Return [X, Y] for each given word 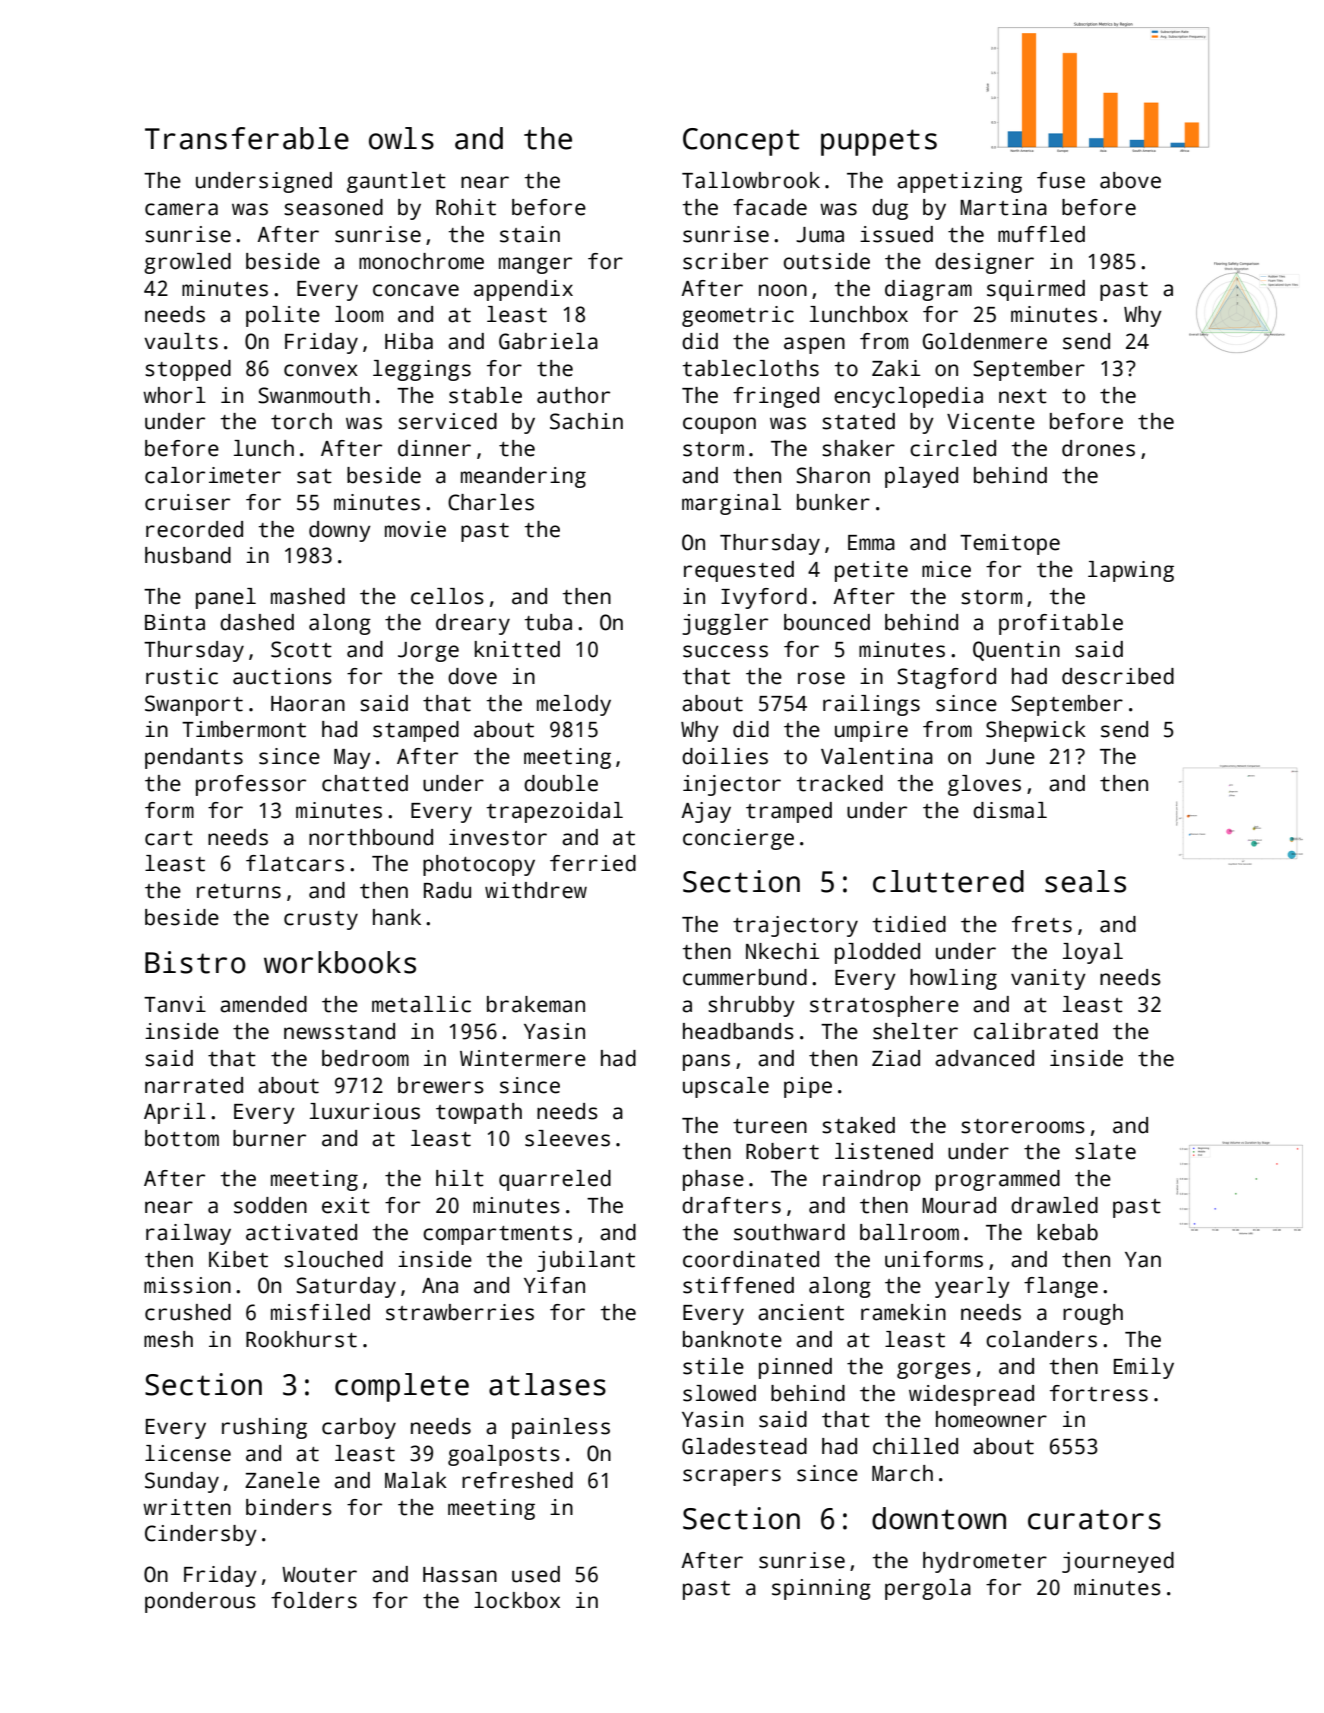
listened [884, 1151]
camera [181, 209]
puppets [879, 142]
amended [263, 1004]
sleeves [567, 1138]
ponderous [200, 1602]
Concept [741, 142]
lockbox [517, 1600]
